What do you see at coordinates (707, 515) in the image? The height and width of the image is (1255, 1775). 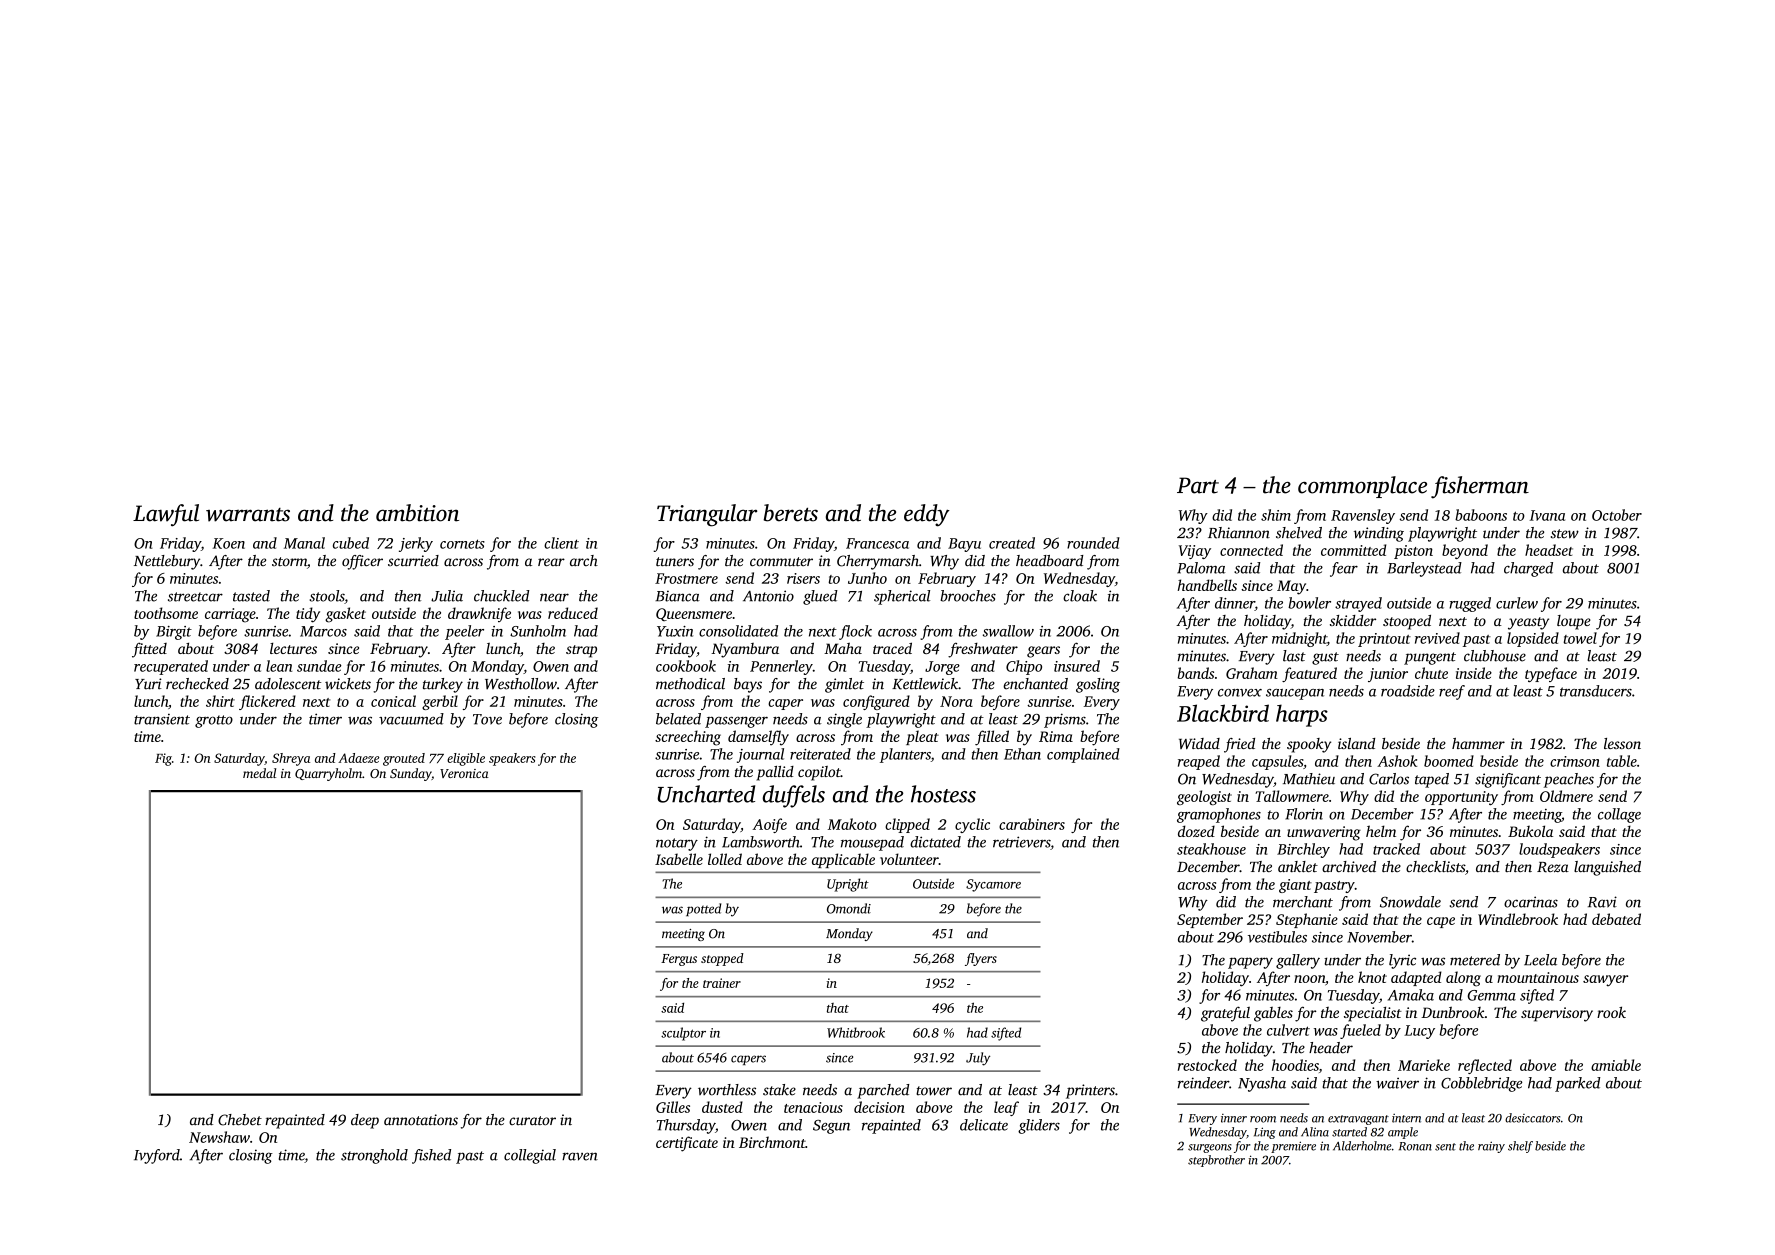 I see `Triangular` at bounding box center [707, 515].
